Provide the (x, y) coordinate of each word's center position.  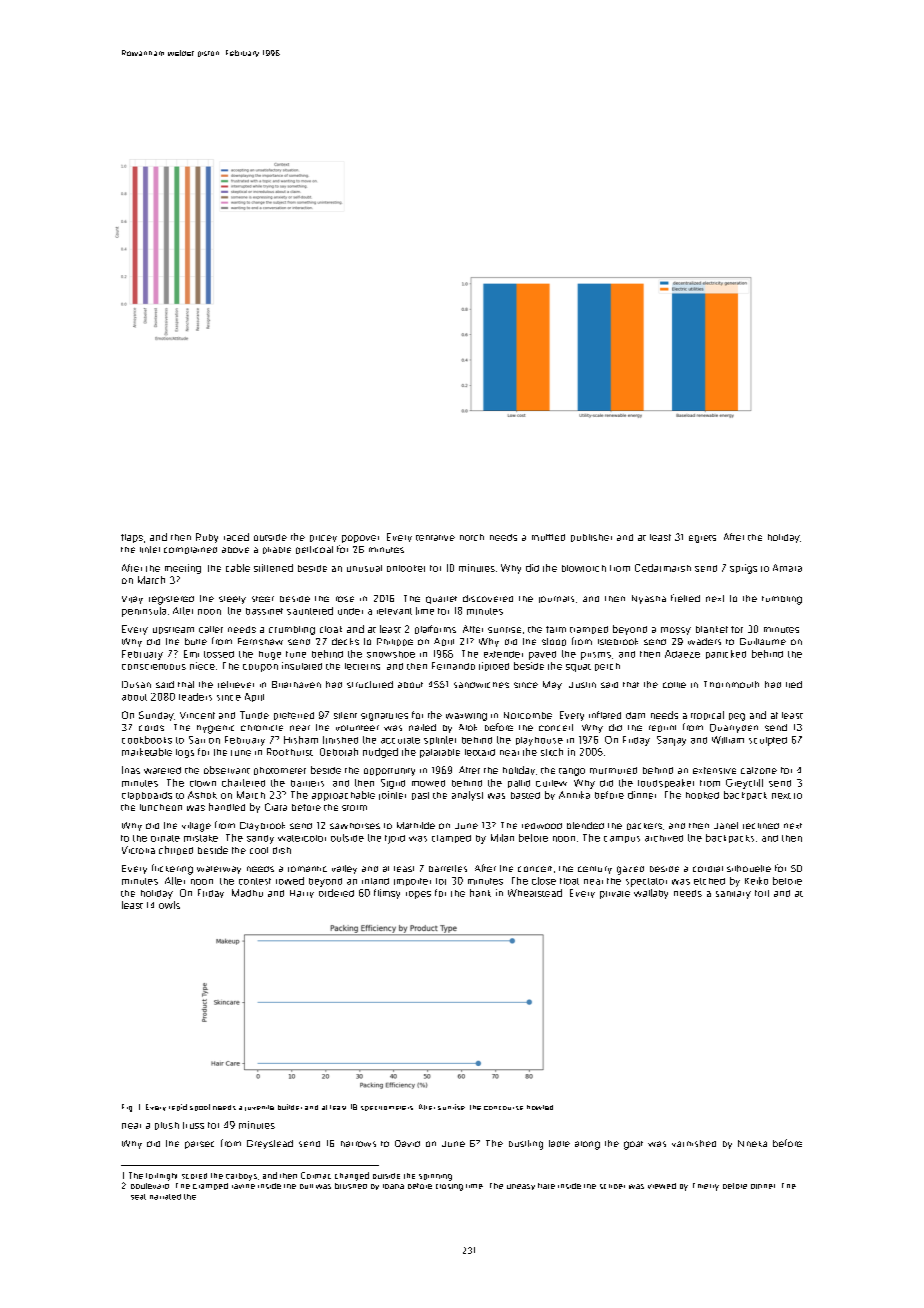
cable (238, 568)
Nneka (752, 1143)
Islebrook (618, 641)
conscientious (154, 667)
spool (200, 1107)
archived (664, 838)
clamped (451, 839)
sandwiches (481, 685)
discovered (488, 598)
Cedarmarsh (663, 568)
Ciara (276, 807)
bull (306, 1186)
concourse (503, 1108)
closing (449, 1187)
